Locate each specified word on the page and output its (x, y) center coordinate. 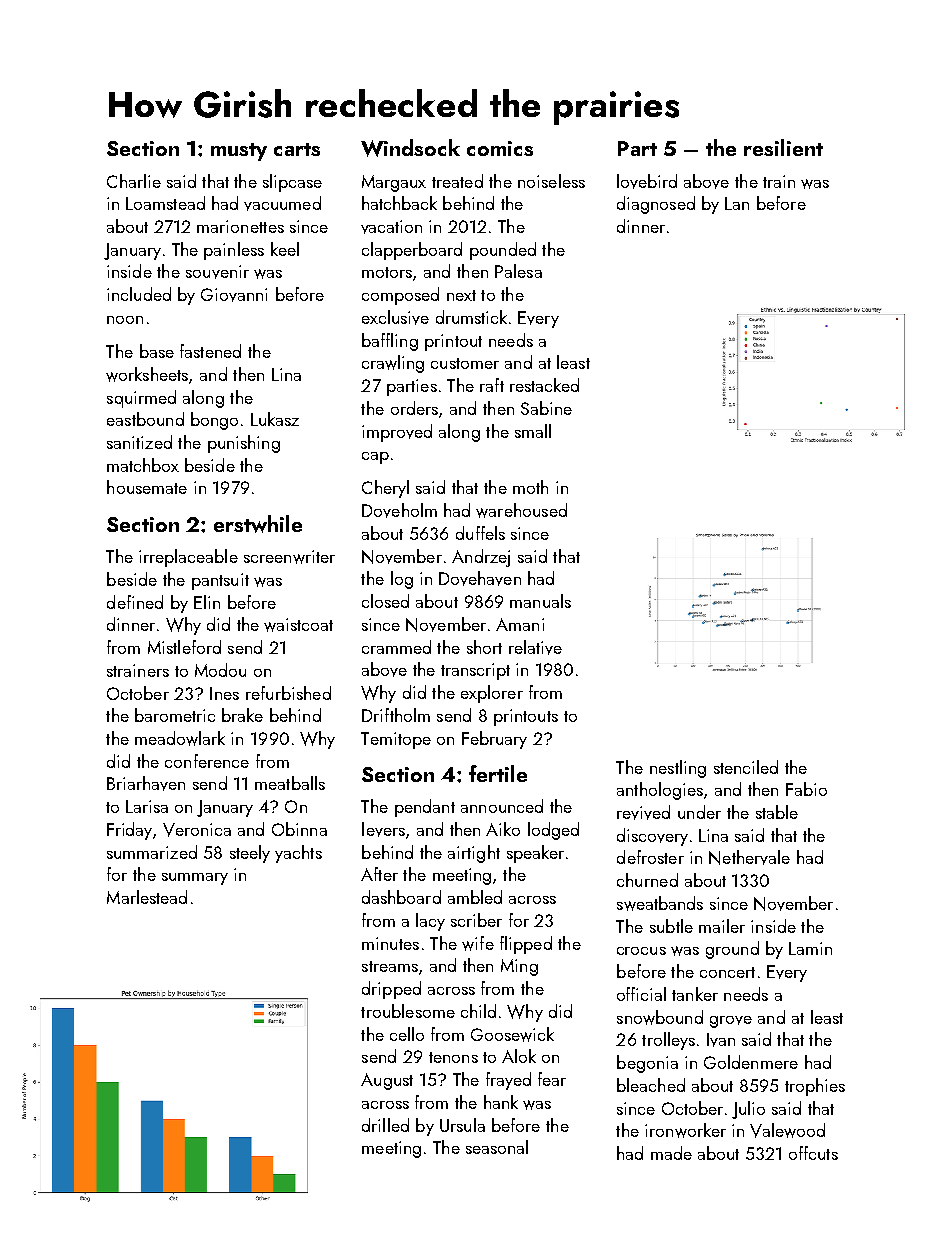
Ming (519, 967)
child (478, 1011)
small (533, 431)
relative (535, 647)
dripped (391, 990)
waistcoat (298, 625)
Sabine (546, 408)
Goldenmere (751, 1062)
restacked (544, 385)
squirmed (141, 399)
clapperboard (412, 251)
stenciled (746, 767)
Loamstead (165, 203)
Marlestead (147, 897)
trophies (815, 1087)
